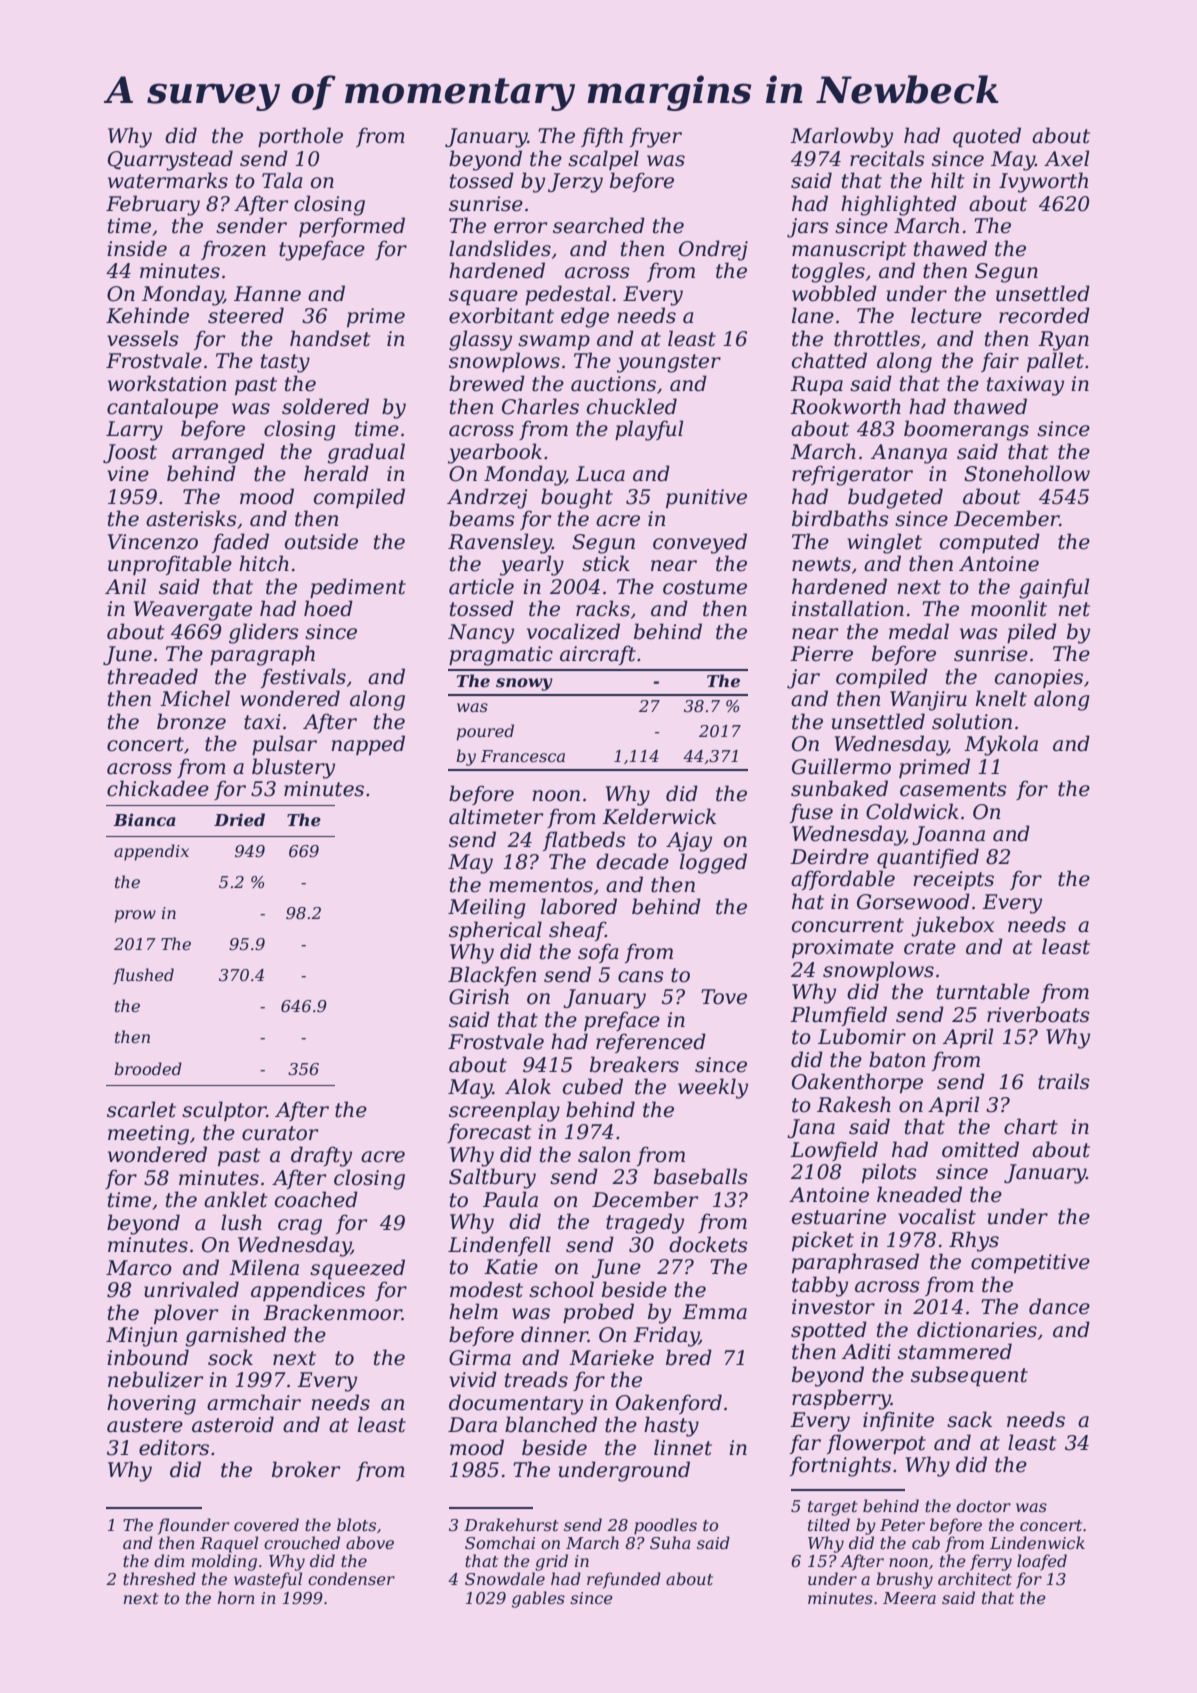 This screenshot has width=1197, height=1693. I want to click on sculptor, so click(224, 1111).
